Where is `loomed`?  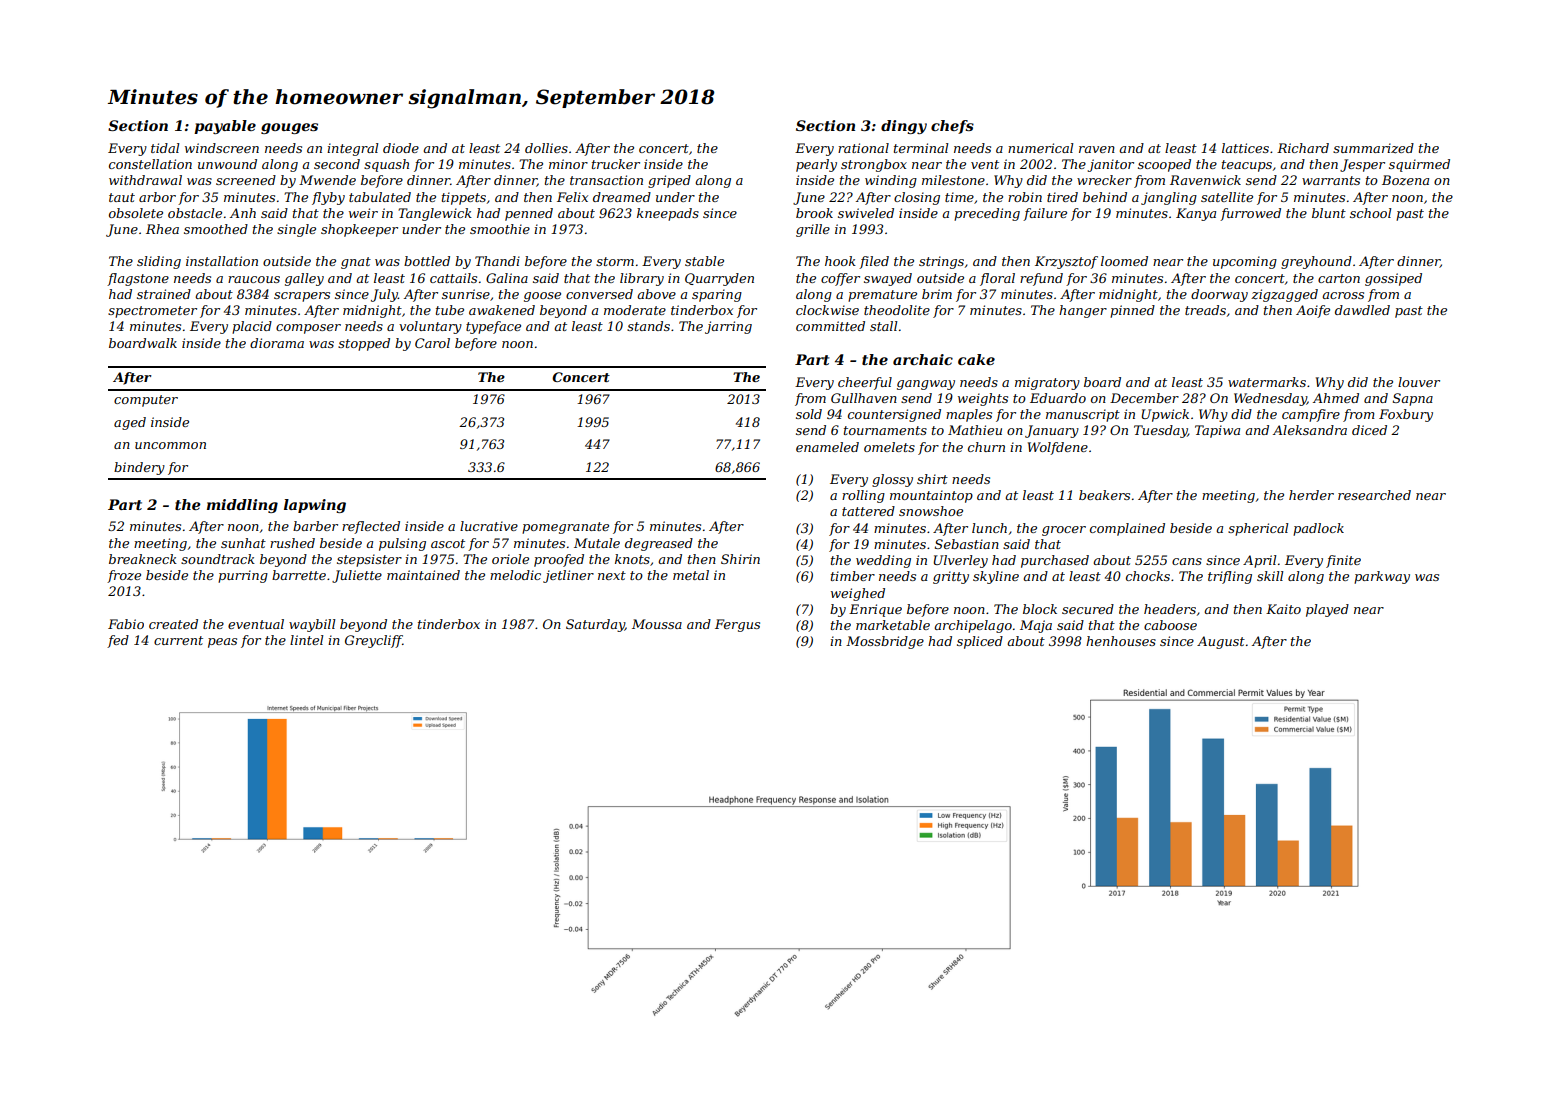 loomed is located at coordinates (1124, 261).
